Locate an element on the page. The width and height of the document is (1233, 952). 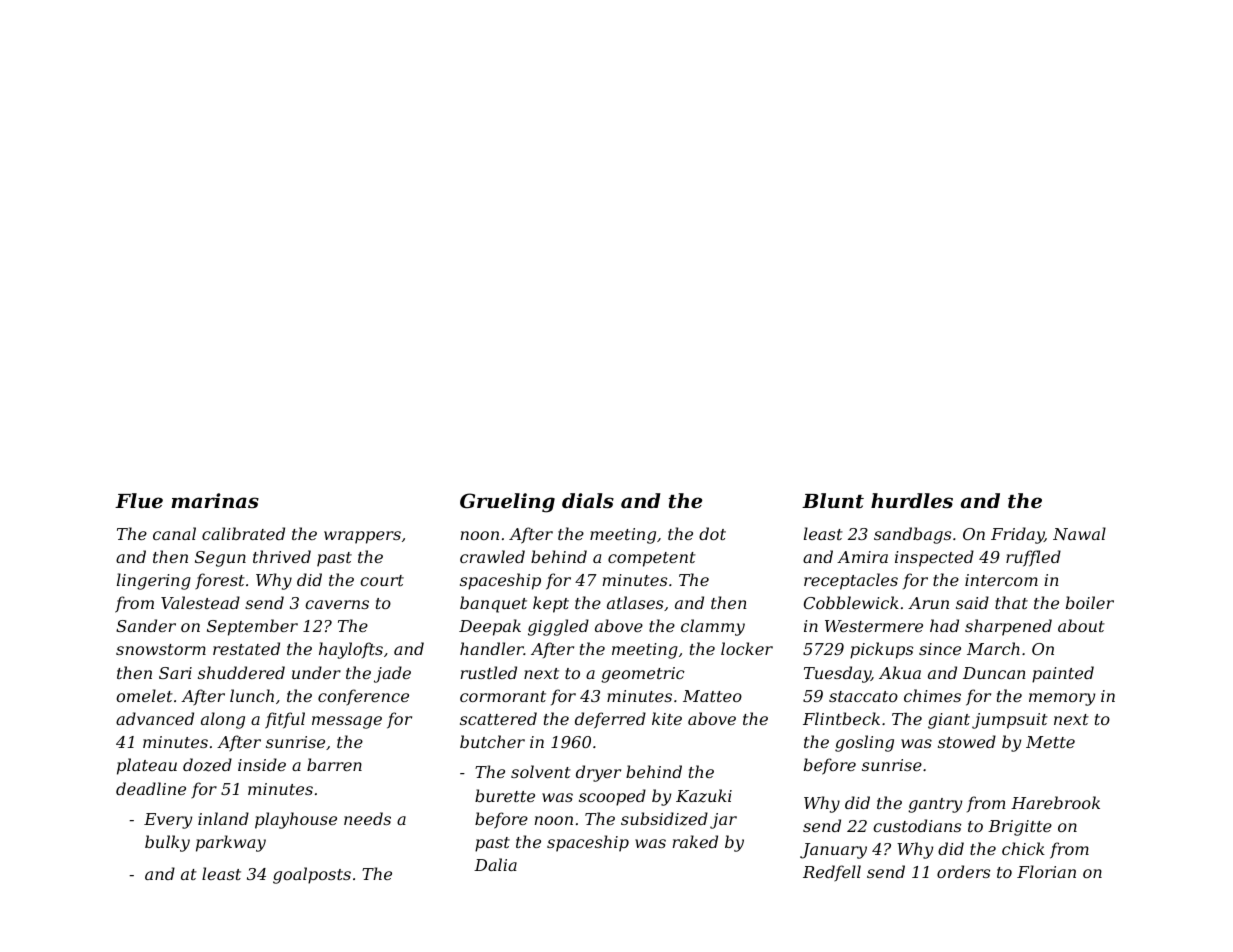
Dalia is located at coordinates (495, 864).
